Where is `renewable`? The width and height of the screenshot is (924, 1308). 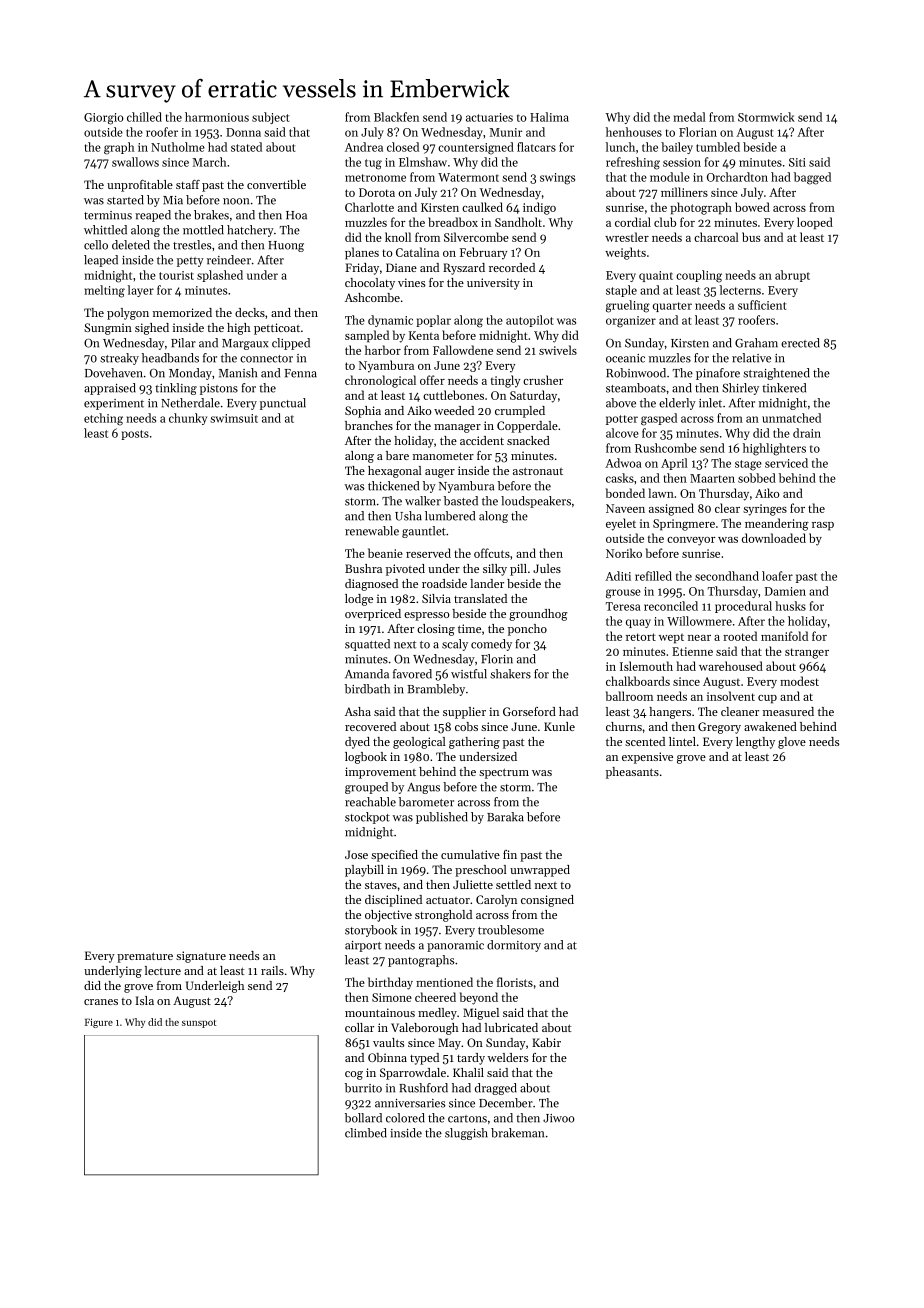 renewable is located at coordinates (372, 531).
